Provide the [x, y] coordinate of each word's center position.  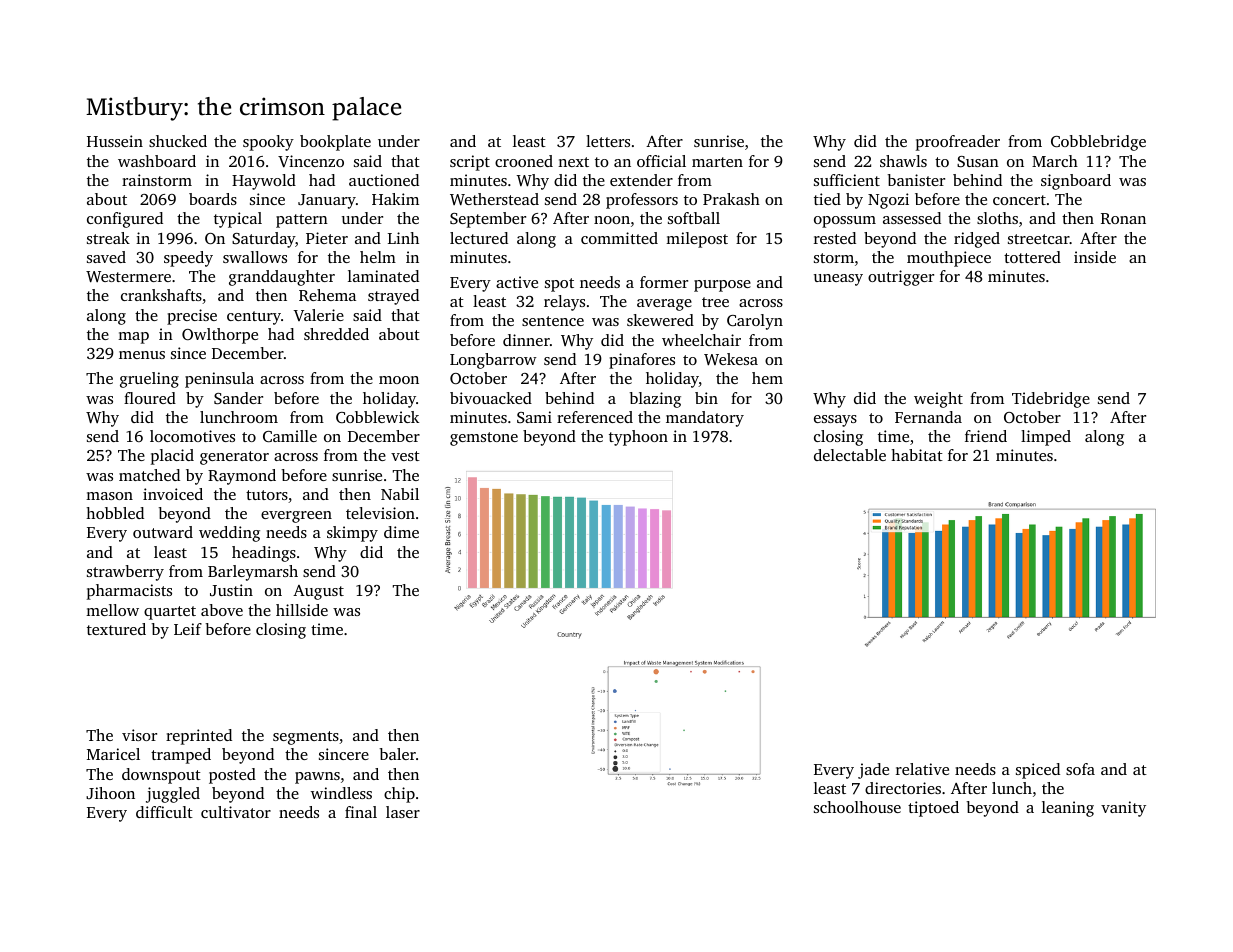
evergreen [296, 517]
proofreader [958, 143]
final [361, 812]
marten [717, 162]
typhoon [638, 438]
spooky [268, 143]
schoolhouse [857, 807]
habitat [917, 455]
